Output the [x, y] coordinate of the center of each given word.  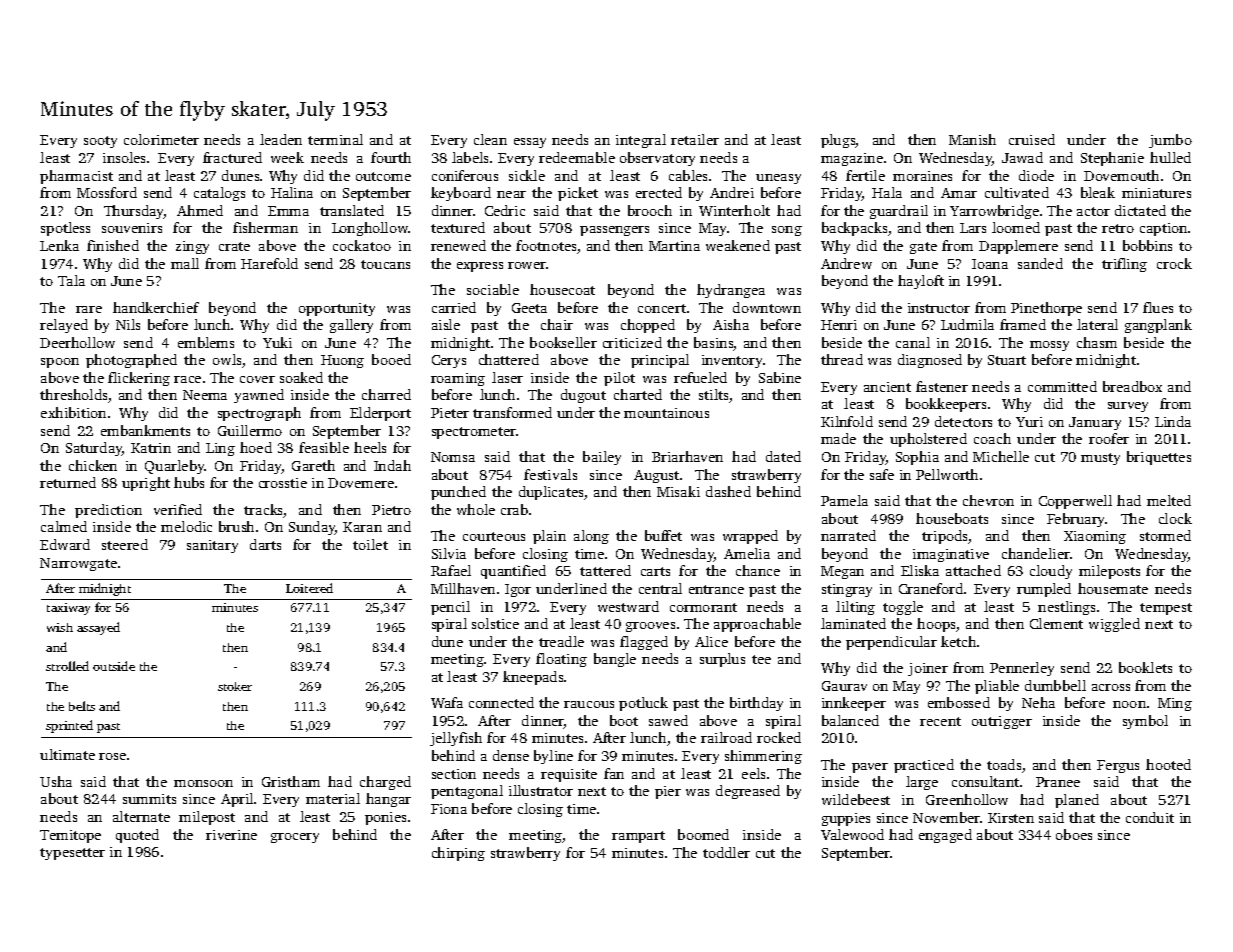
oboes [1074, 834]
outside [114, 666]
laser [507, 377]
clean [490, 139]
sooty [100, 142]
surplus [722, 660]
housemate [1113, 588]
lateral [1097, 324]
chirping [458, 854]
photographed [131, 361]
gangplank [1158, 326]
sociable [493, 289]
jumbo [1170, 141]
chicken [93, 465]
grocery [295, 838]
